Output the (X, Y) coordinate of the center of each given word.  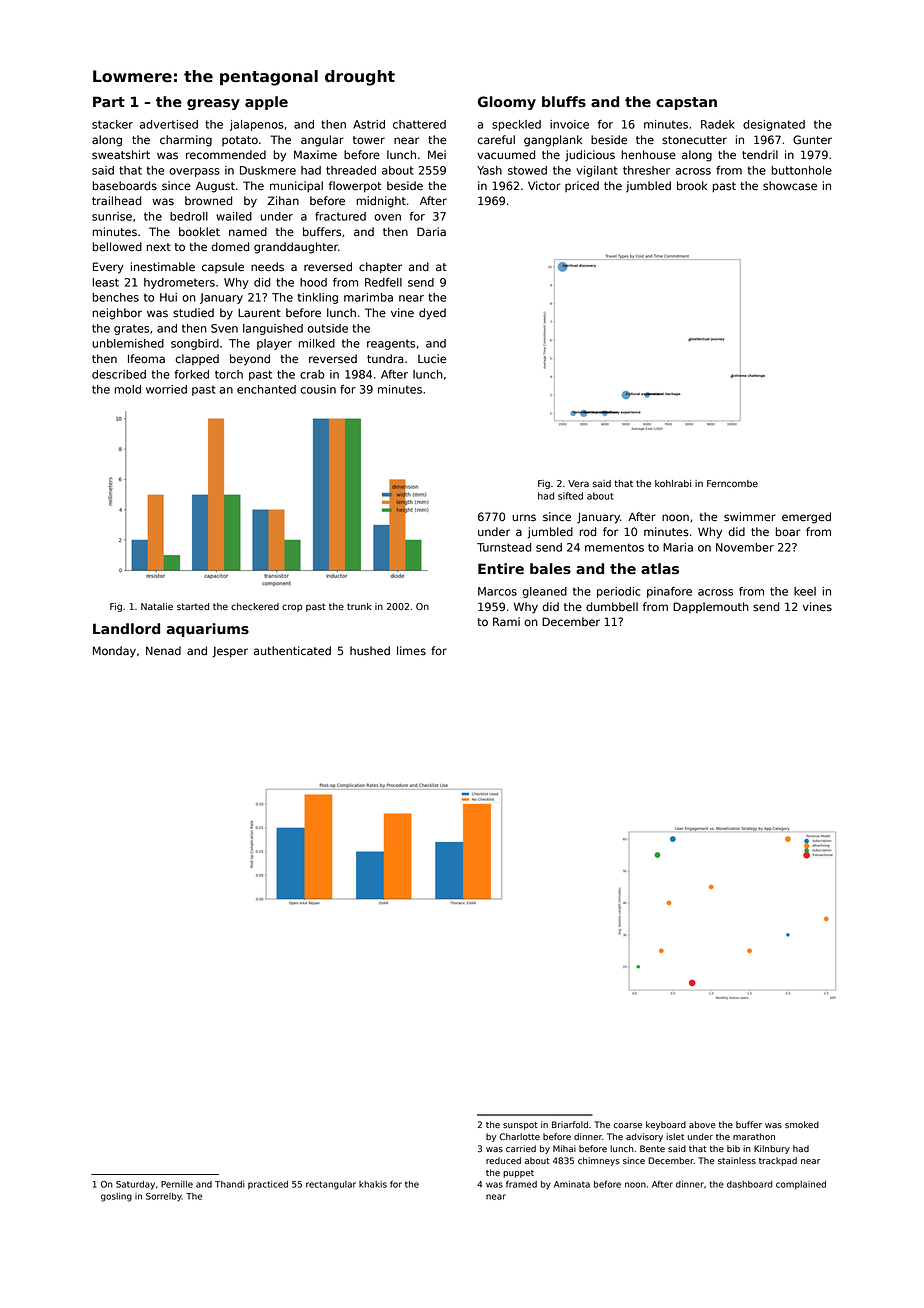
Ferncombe (732, 484)
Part (109, 101)
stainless (737, 1161)
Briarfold (570, 1124)
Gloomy (507, 103)
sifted (570, 496)
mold (127, 389)
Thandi (230, 1184)
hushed (370, 651)
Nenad (163, 651)
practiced (268, 1185)
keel (805, 591)
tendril (760, 155)
